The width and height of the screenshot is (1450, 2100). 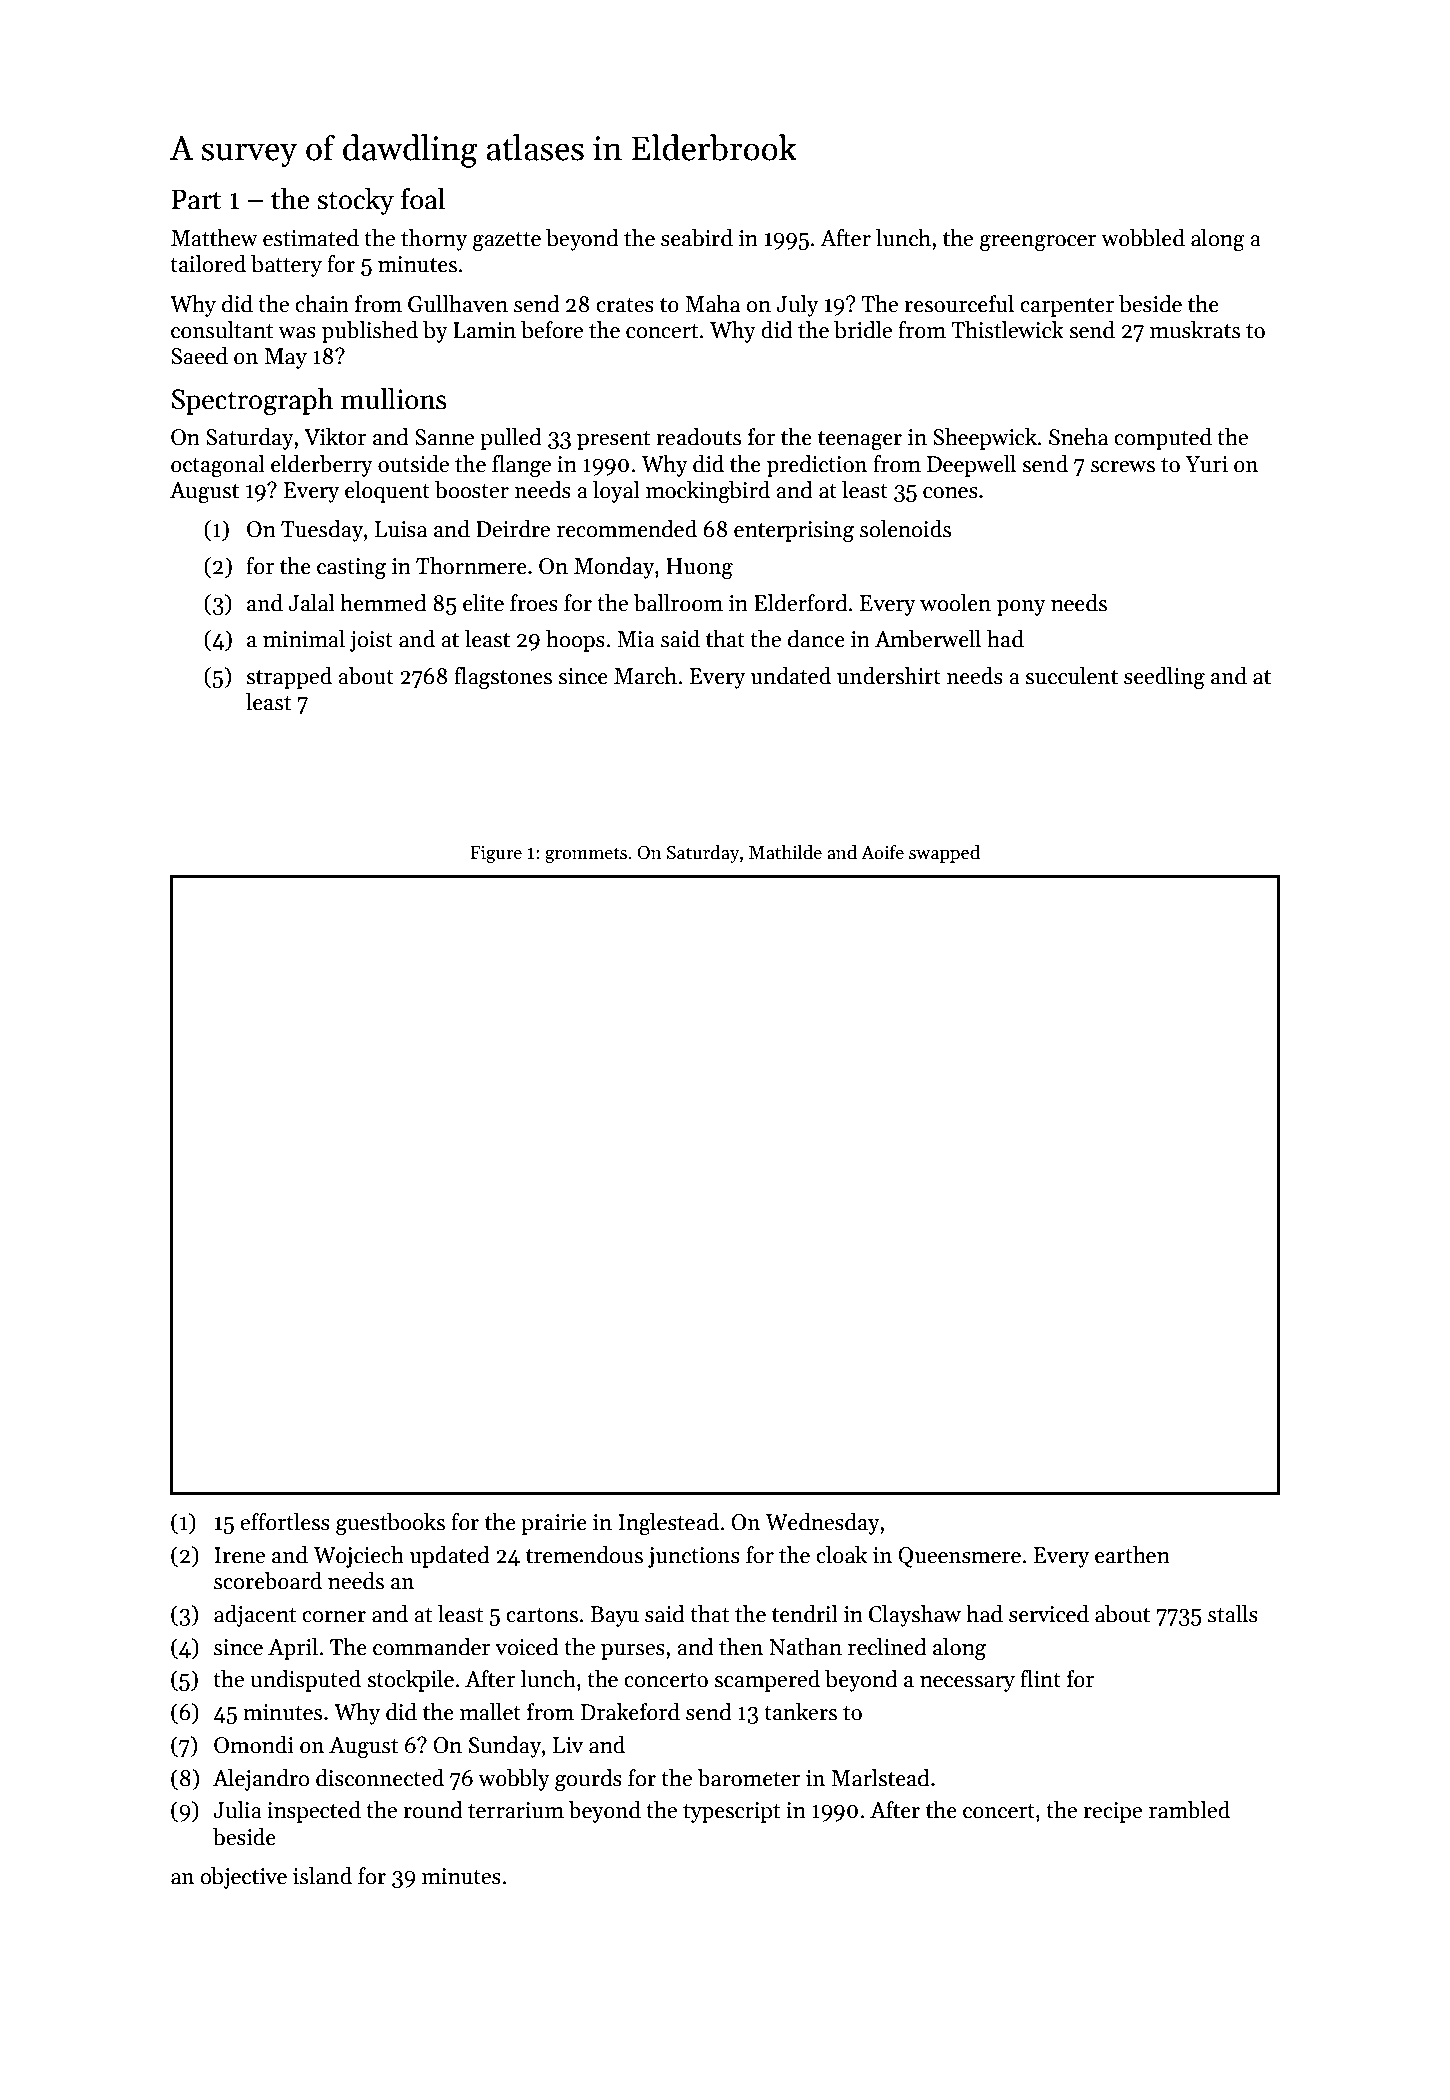 What do you see at coordinates (1164, 678) in the screenshot?
I see `seedling` at bounding box center [1164, 678].
